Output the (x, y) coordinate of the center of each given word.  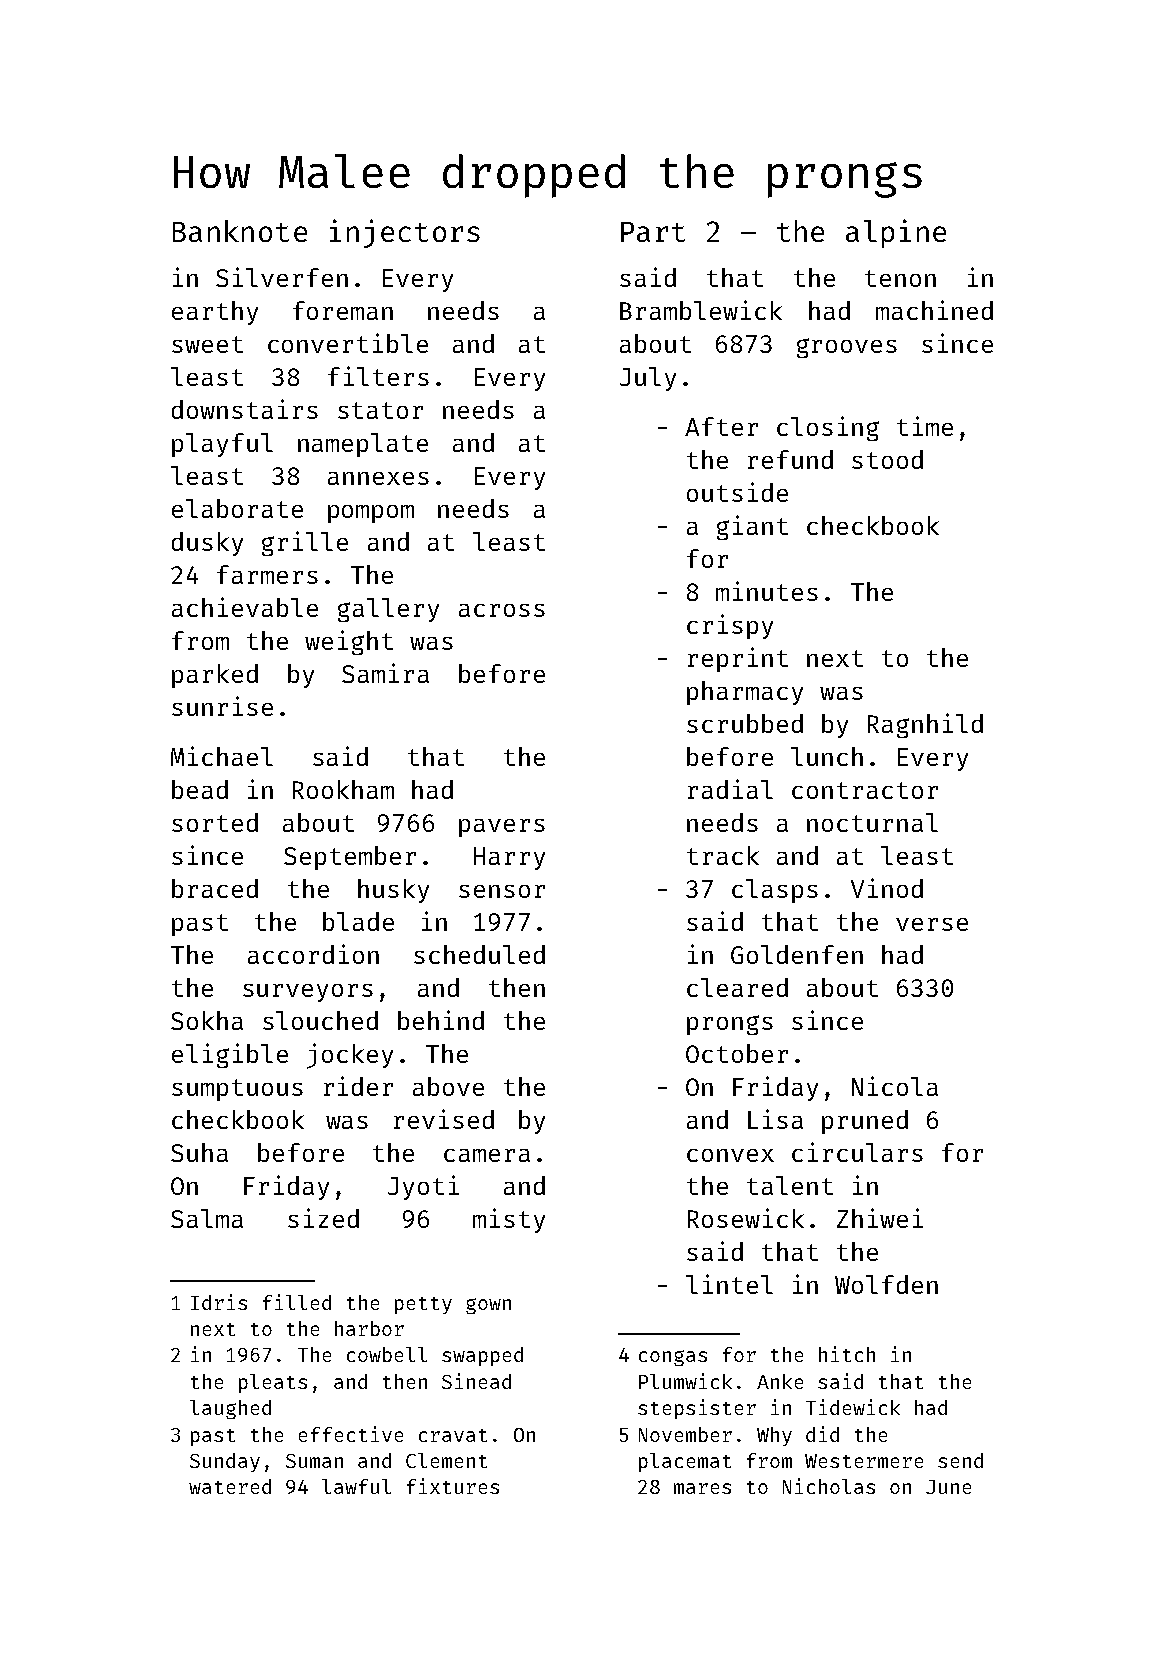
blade (358, 921)
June (948, 1487)
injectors (405, 233)
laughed (230, 1409)
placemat (685, 1462)
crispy (730, 626)
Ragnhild (925, 725)
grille (305, 543)
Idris (219, 1302)
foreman (343, 310)
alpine (896, 233)
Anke (780, 1381)
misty (509, 1220)
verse (932, 924)
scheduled (479, 954)
